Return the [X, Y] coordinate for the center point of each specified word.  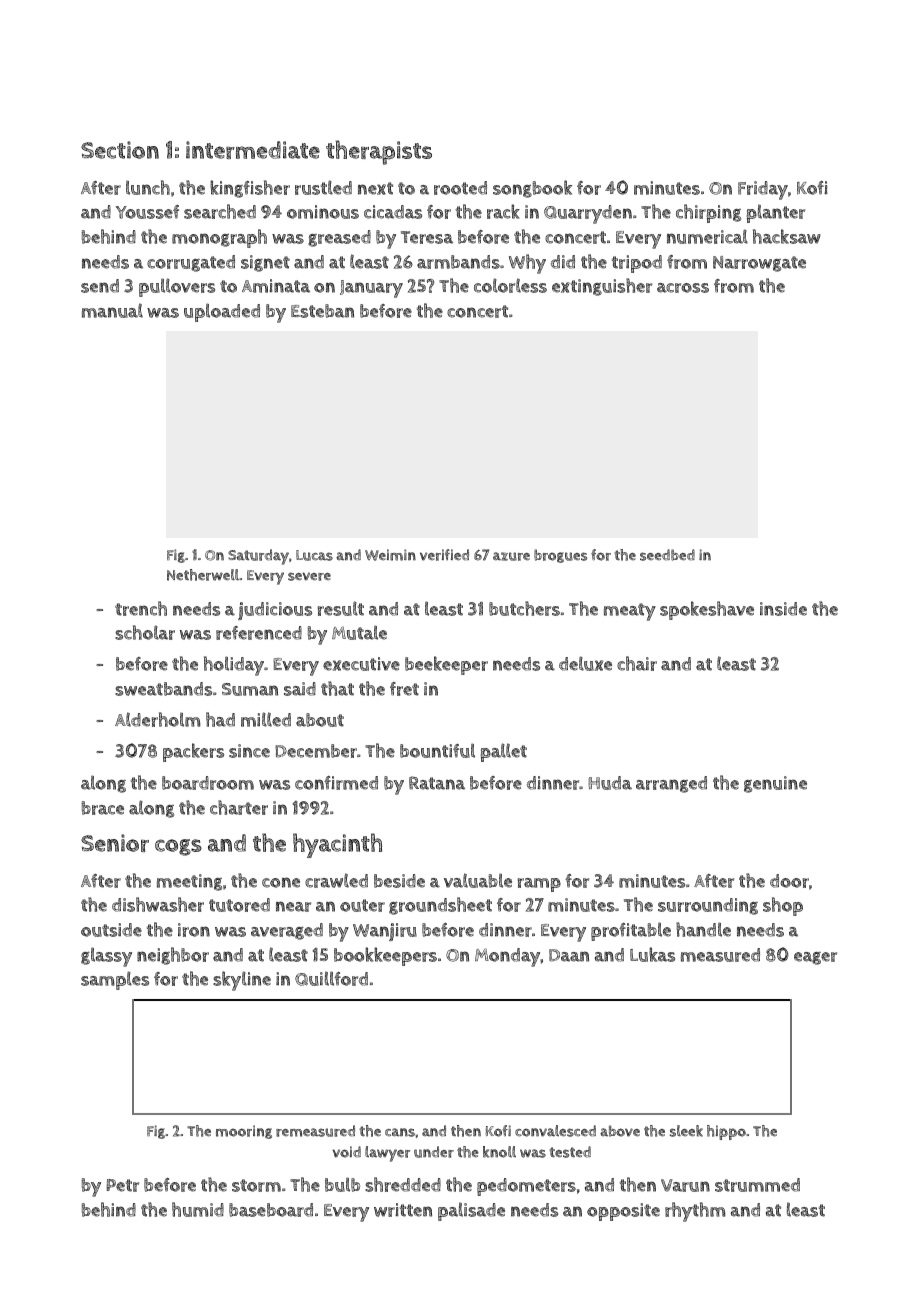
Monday [508, 957]
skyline [242, 981]
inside [783, 609]
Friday [763, 190]
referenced [259, 633]
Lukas [652, 954]
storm [256, 1185]
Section [120, 150]
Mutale [359, 632]
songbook [532, 189]
